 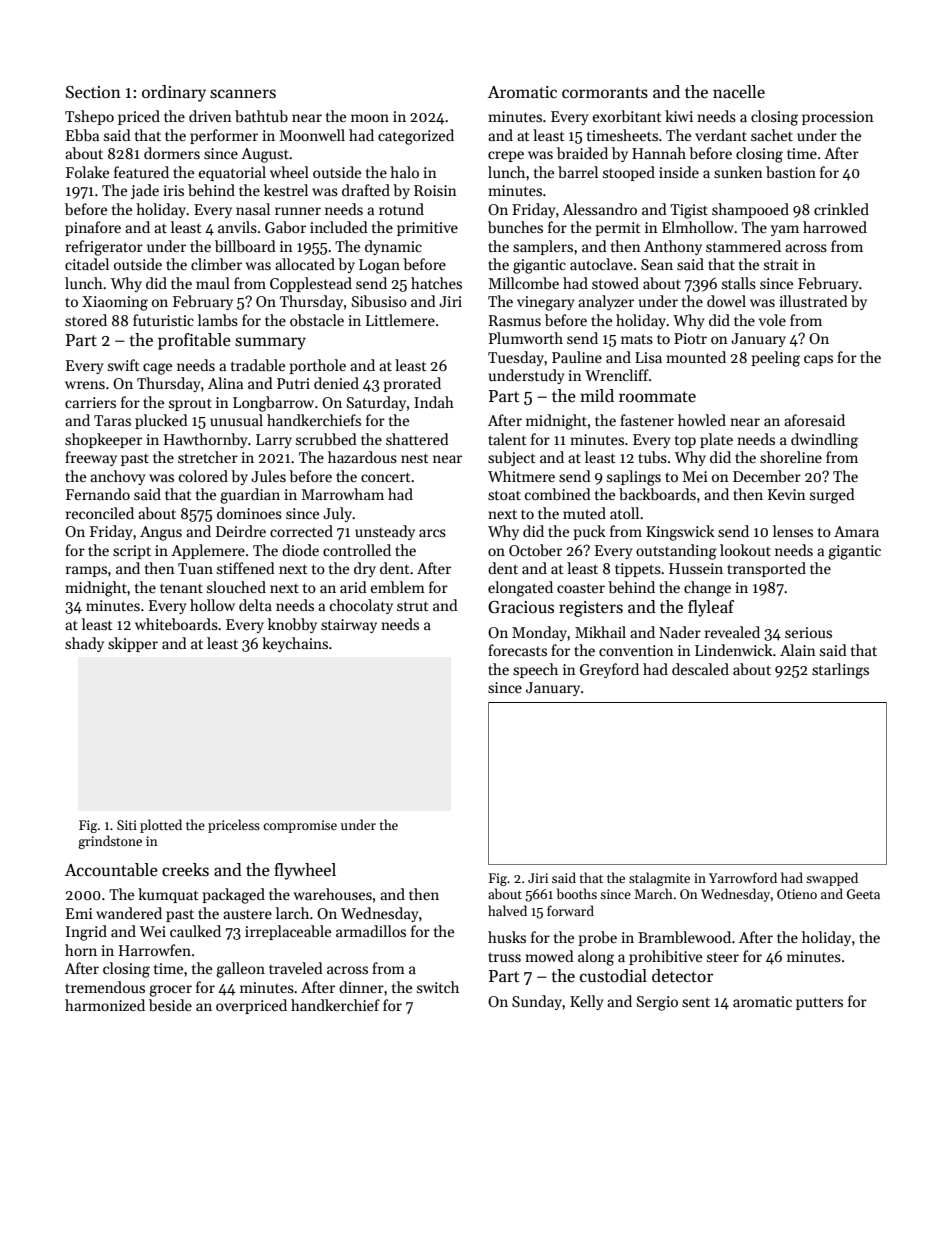 I want to click on howled, so click(x=702, y=420).
